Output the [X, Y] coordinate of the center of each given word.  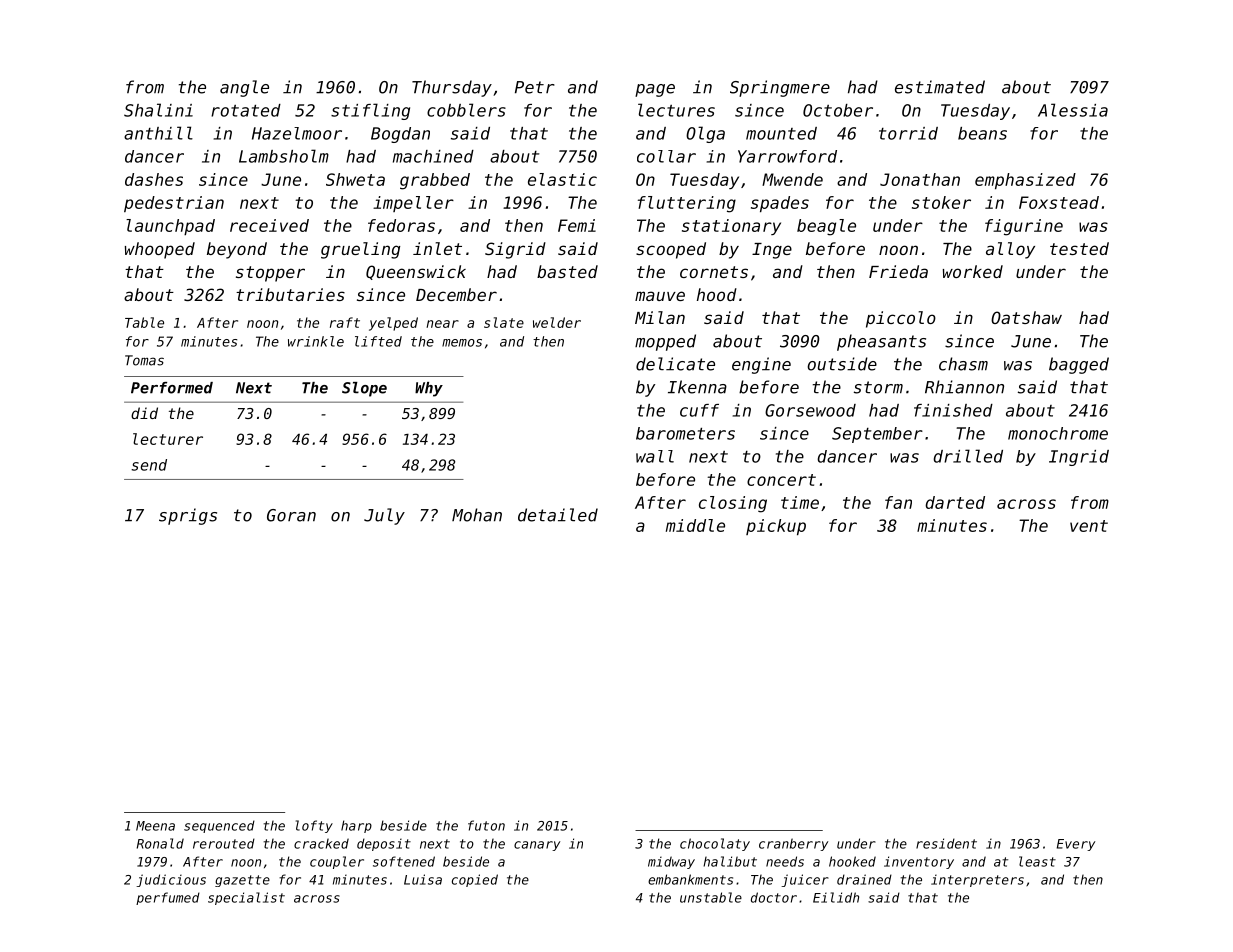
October [838, 110]
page [655, 90]
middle [695, 525]
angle [244, 88]
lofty [314, 826]
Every [1076, 845]
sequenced [219, 826]
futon [486, 825]
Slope [364, 389]
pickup [776, 527]
